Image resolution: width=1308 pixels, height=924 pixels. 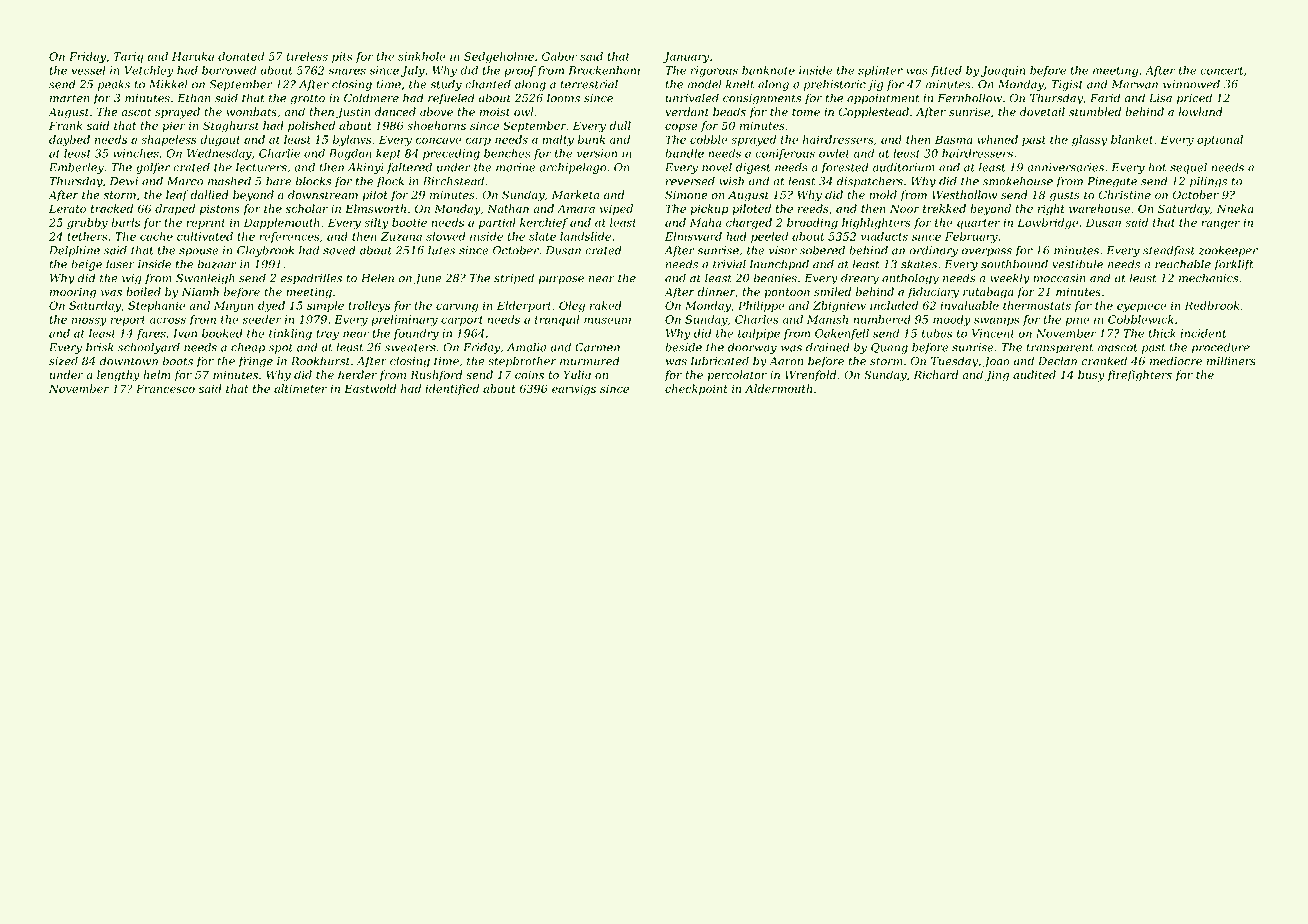 I want to click on Marketa, so click(x=575, y=194).
